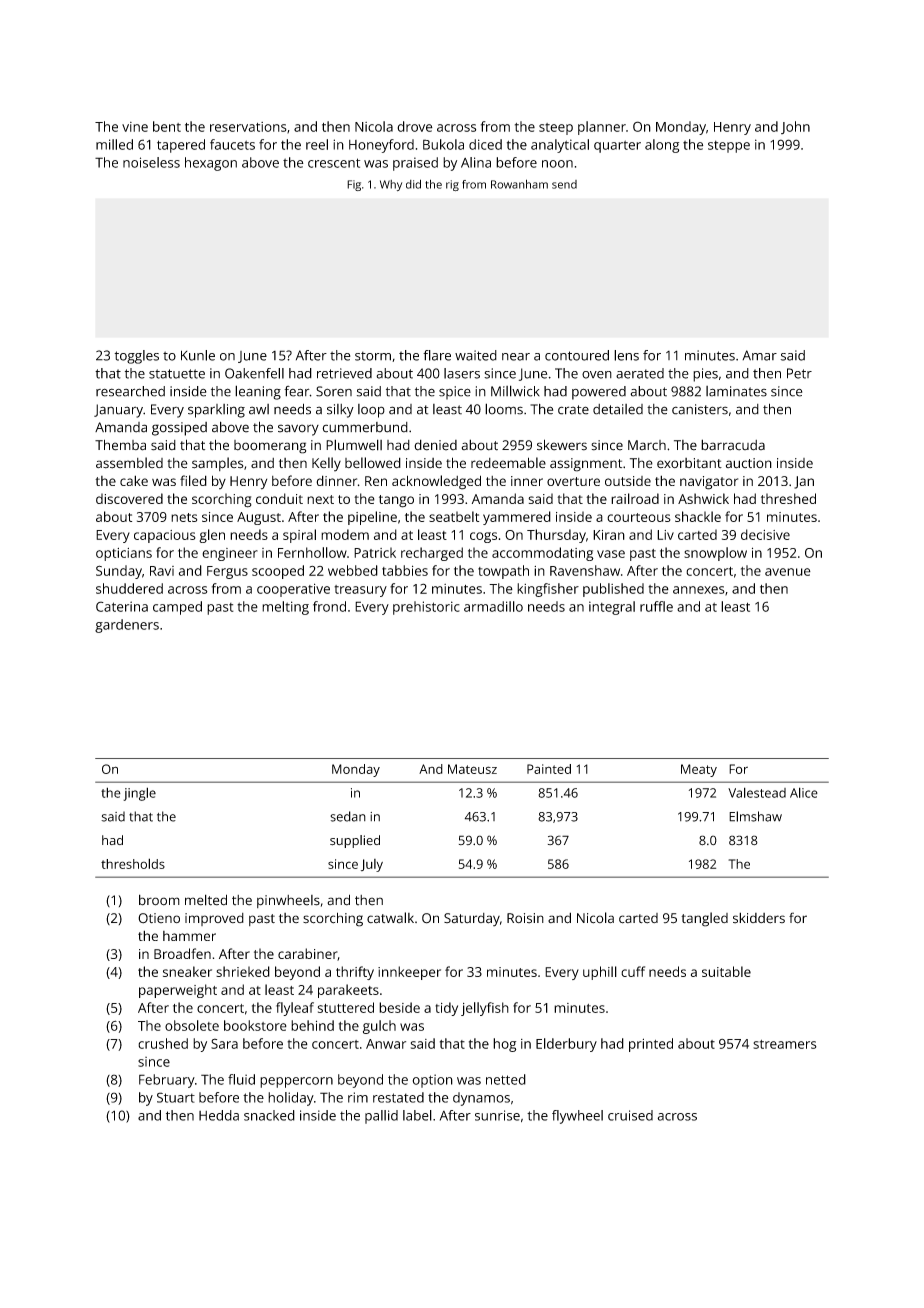 This image has width=924, height=1308. I want to click on improved, so click(214, 919).
